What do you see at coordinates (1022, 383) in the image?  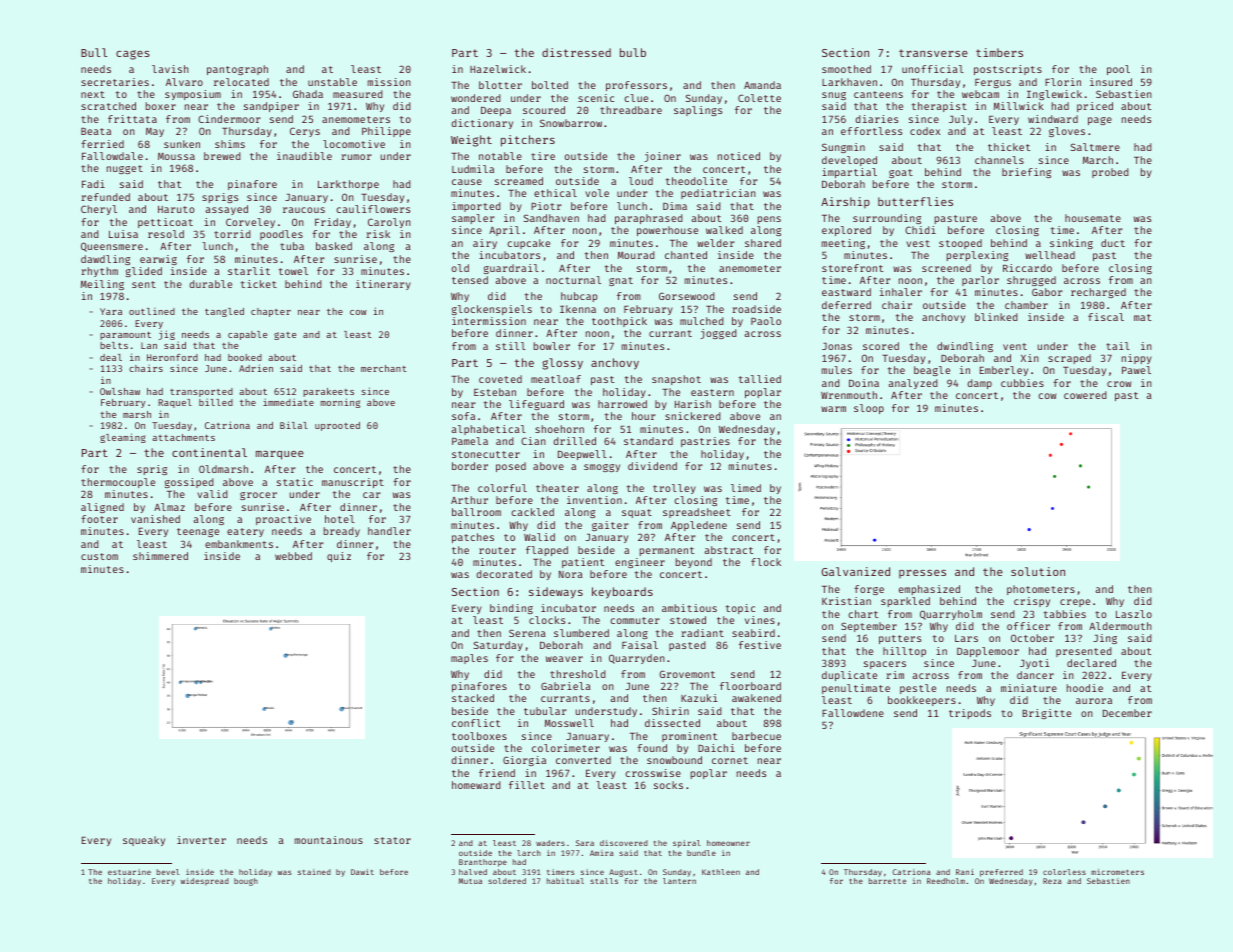 I see `cubbies` at bounding box center [1022, 383].
